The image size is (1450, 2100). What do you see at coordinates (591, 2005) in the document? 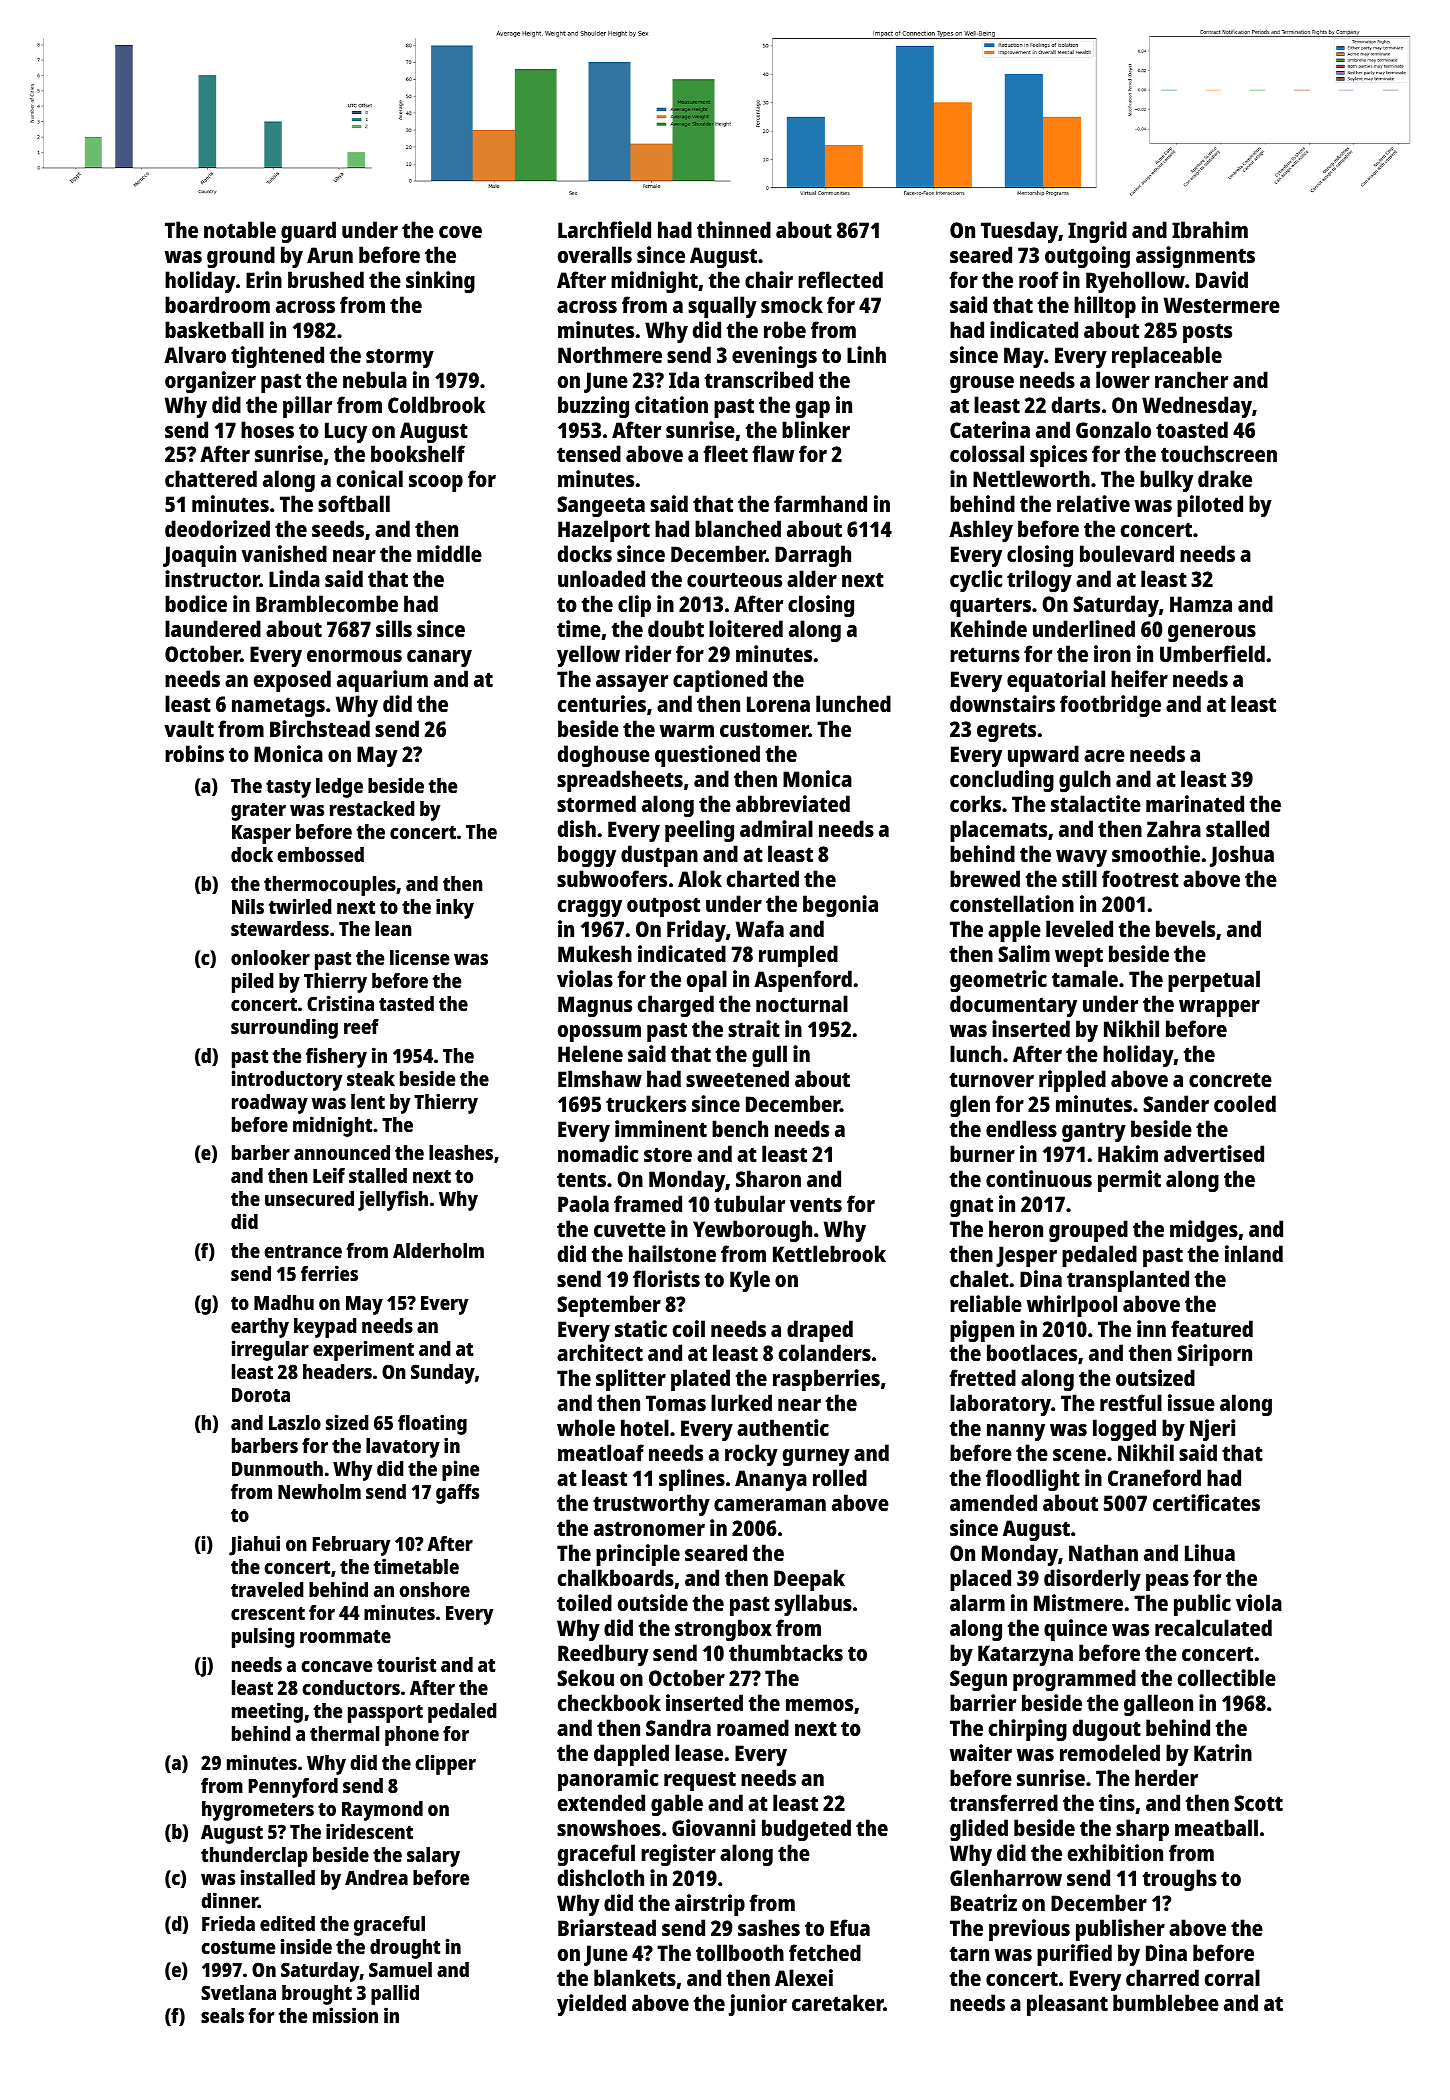
I see `yielded` at bounding box center [591, 2005].
